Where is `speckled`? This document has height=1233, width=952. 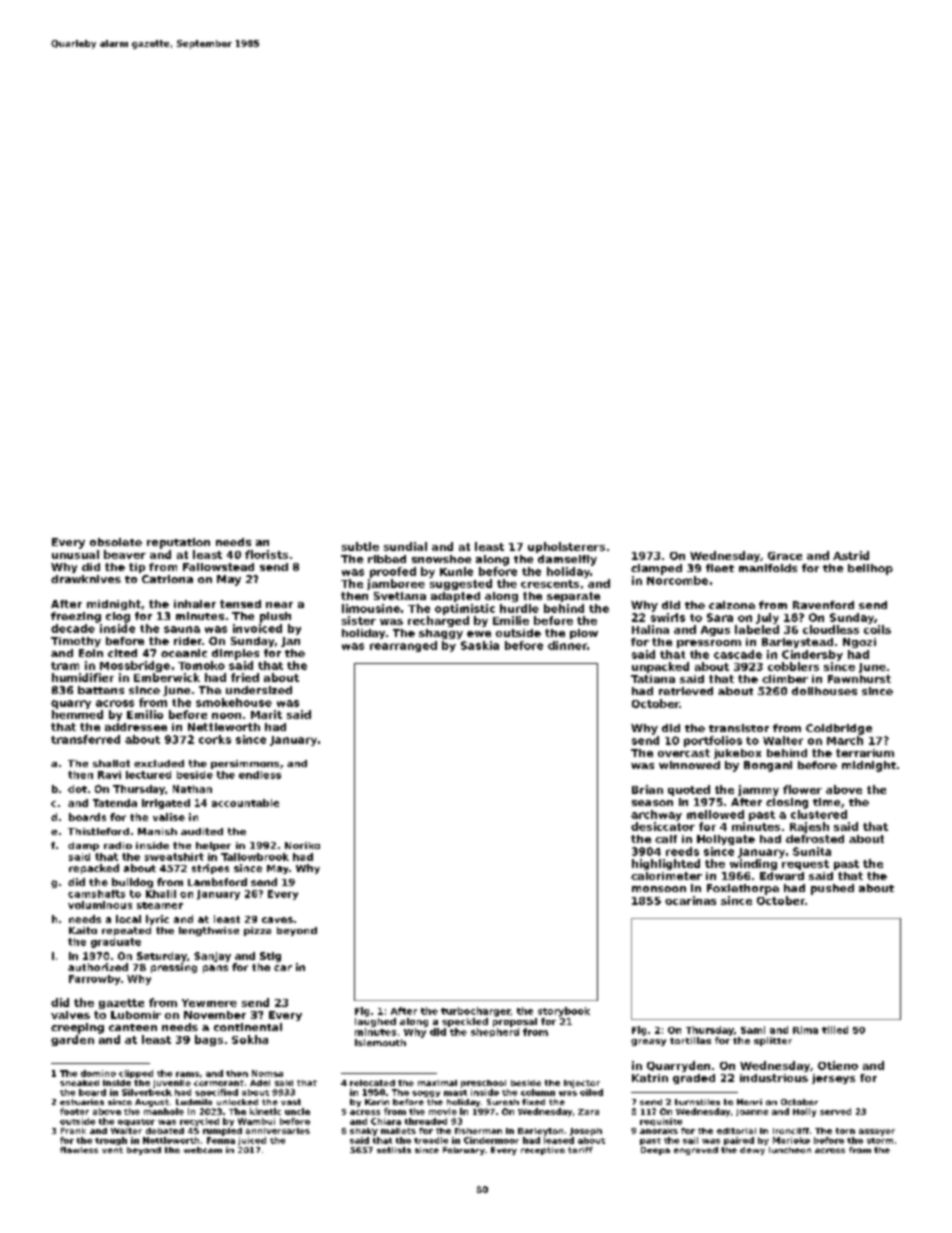 speckled is located at coordinates (465, 1022).
